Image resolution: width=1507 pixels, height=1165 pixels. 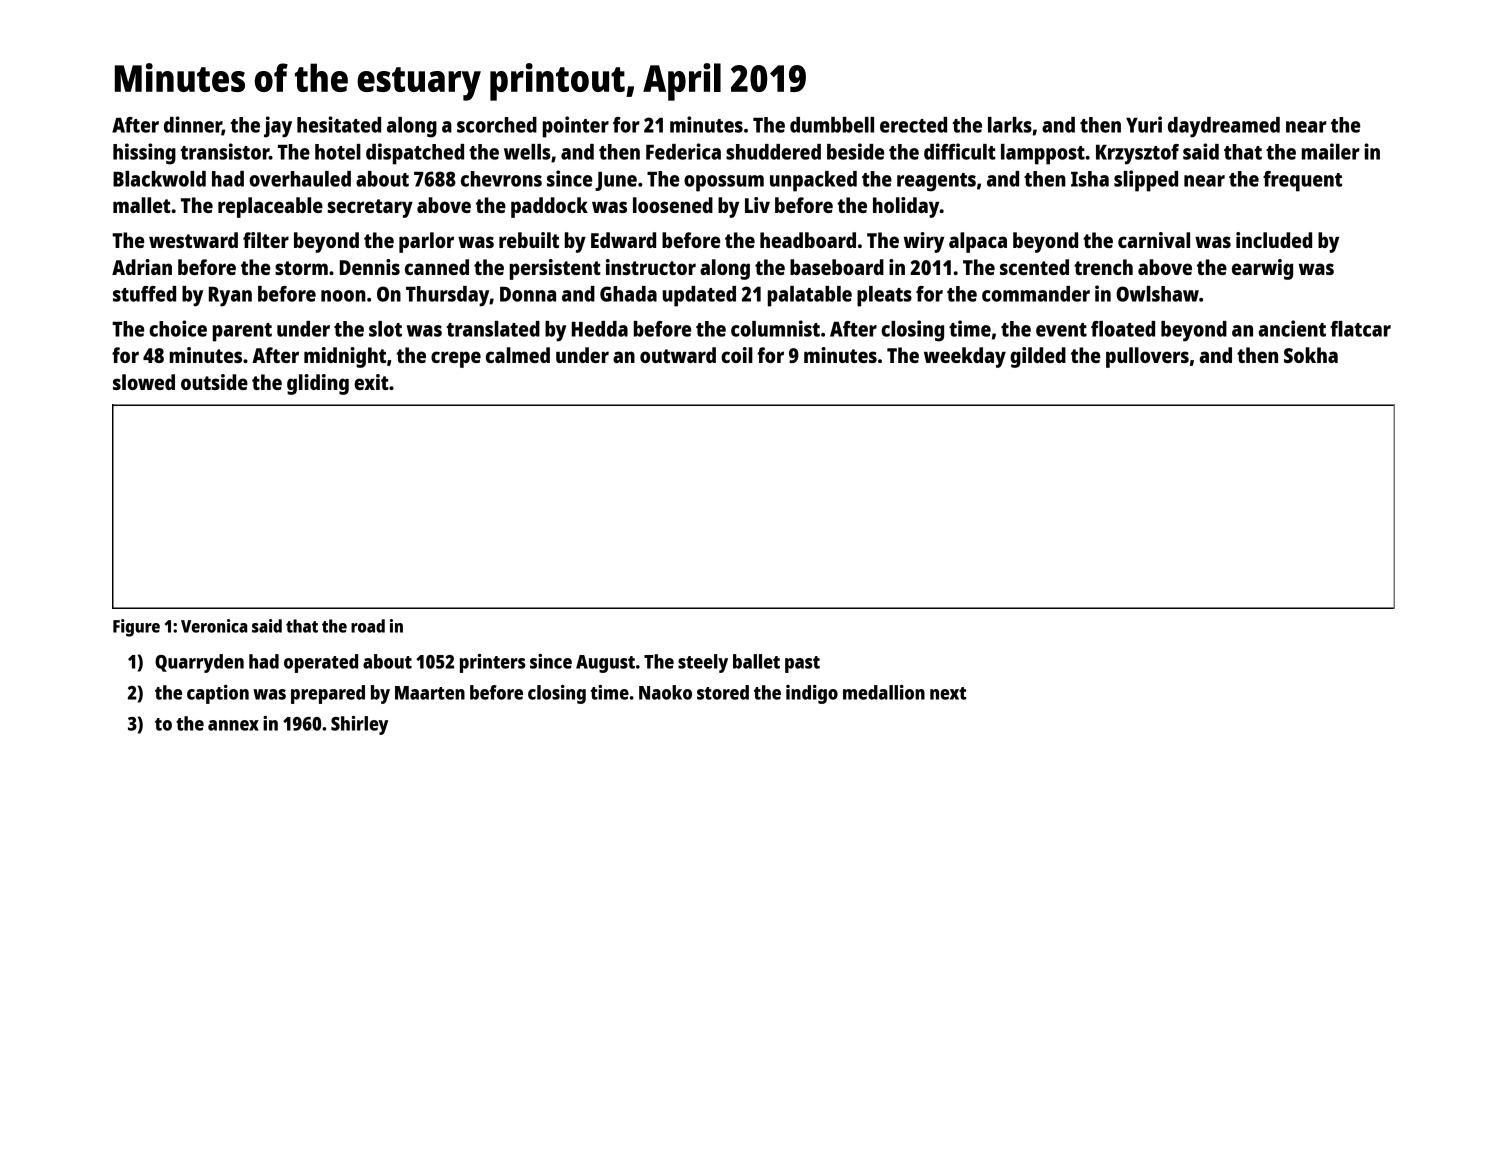 I want to click on caption, so click(x=218, y=694).
